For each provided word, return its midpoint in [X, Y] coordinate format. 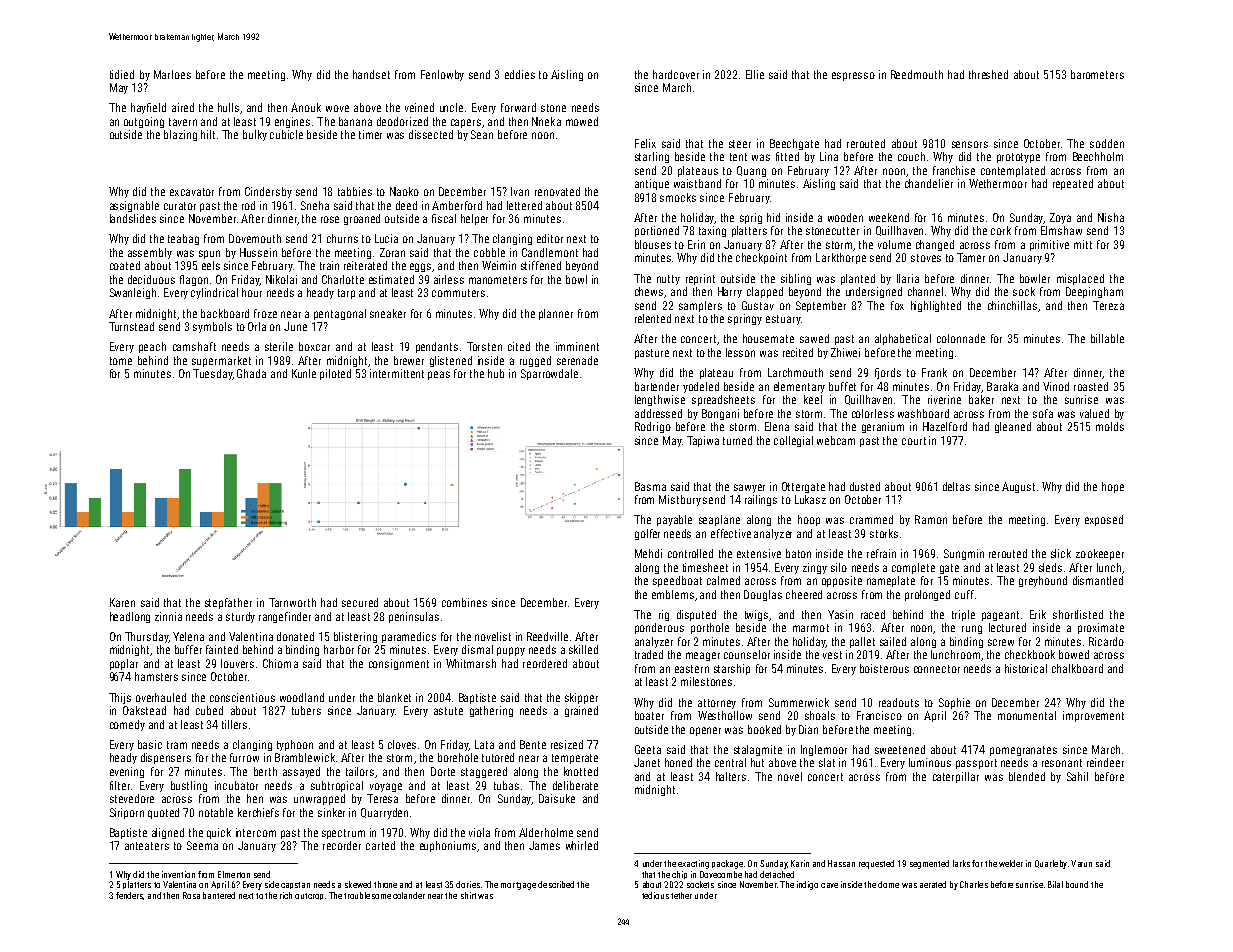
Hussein [258, 252]
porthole [710, 628]
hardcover [676, 74]
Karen [122, 602]
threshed [988, 74]
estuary [783, 320]
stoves [926, 258]
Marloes [172, 74]
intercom [256, 832]
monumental [1027, 715]
